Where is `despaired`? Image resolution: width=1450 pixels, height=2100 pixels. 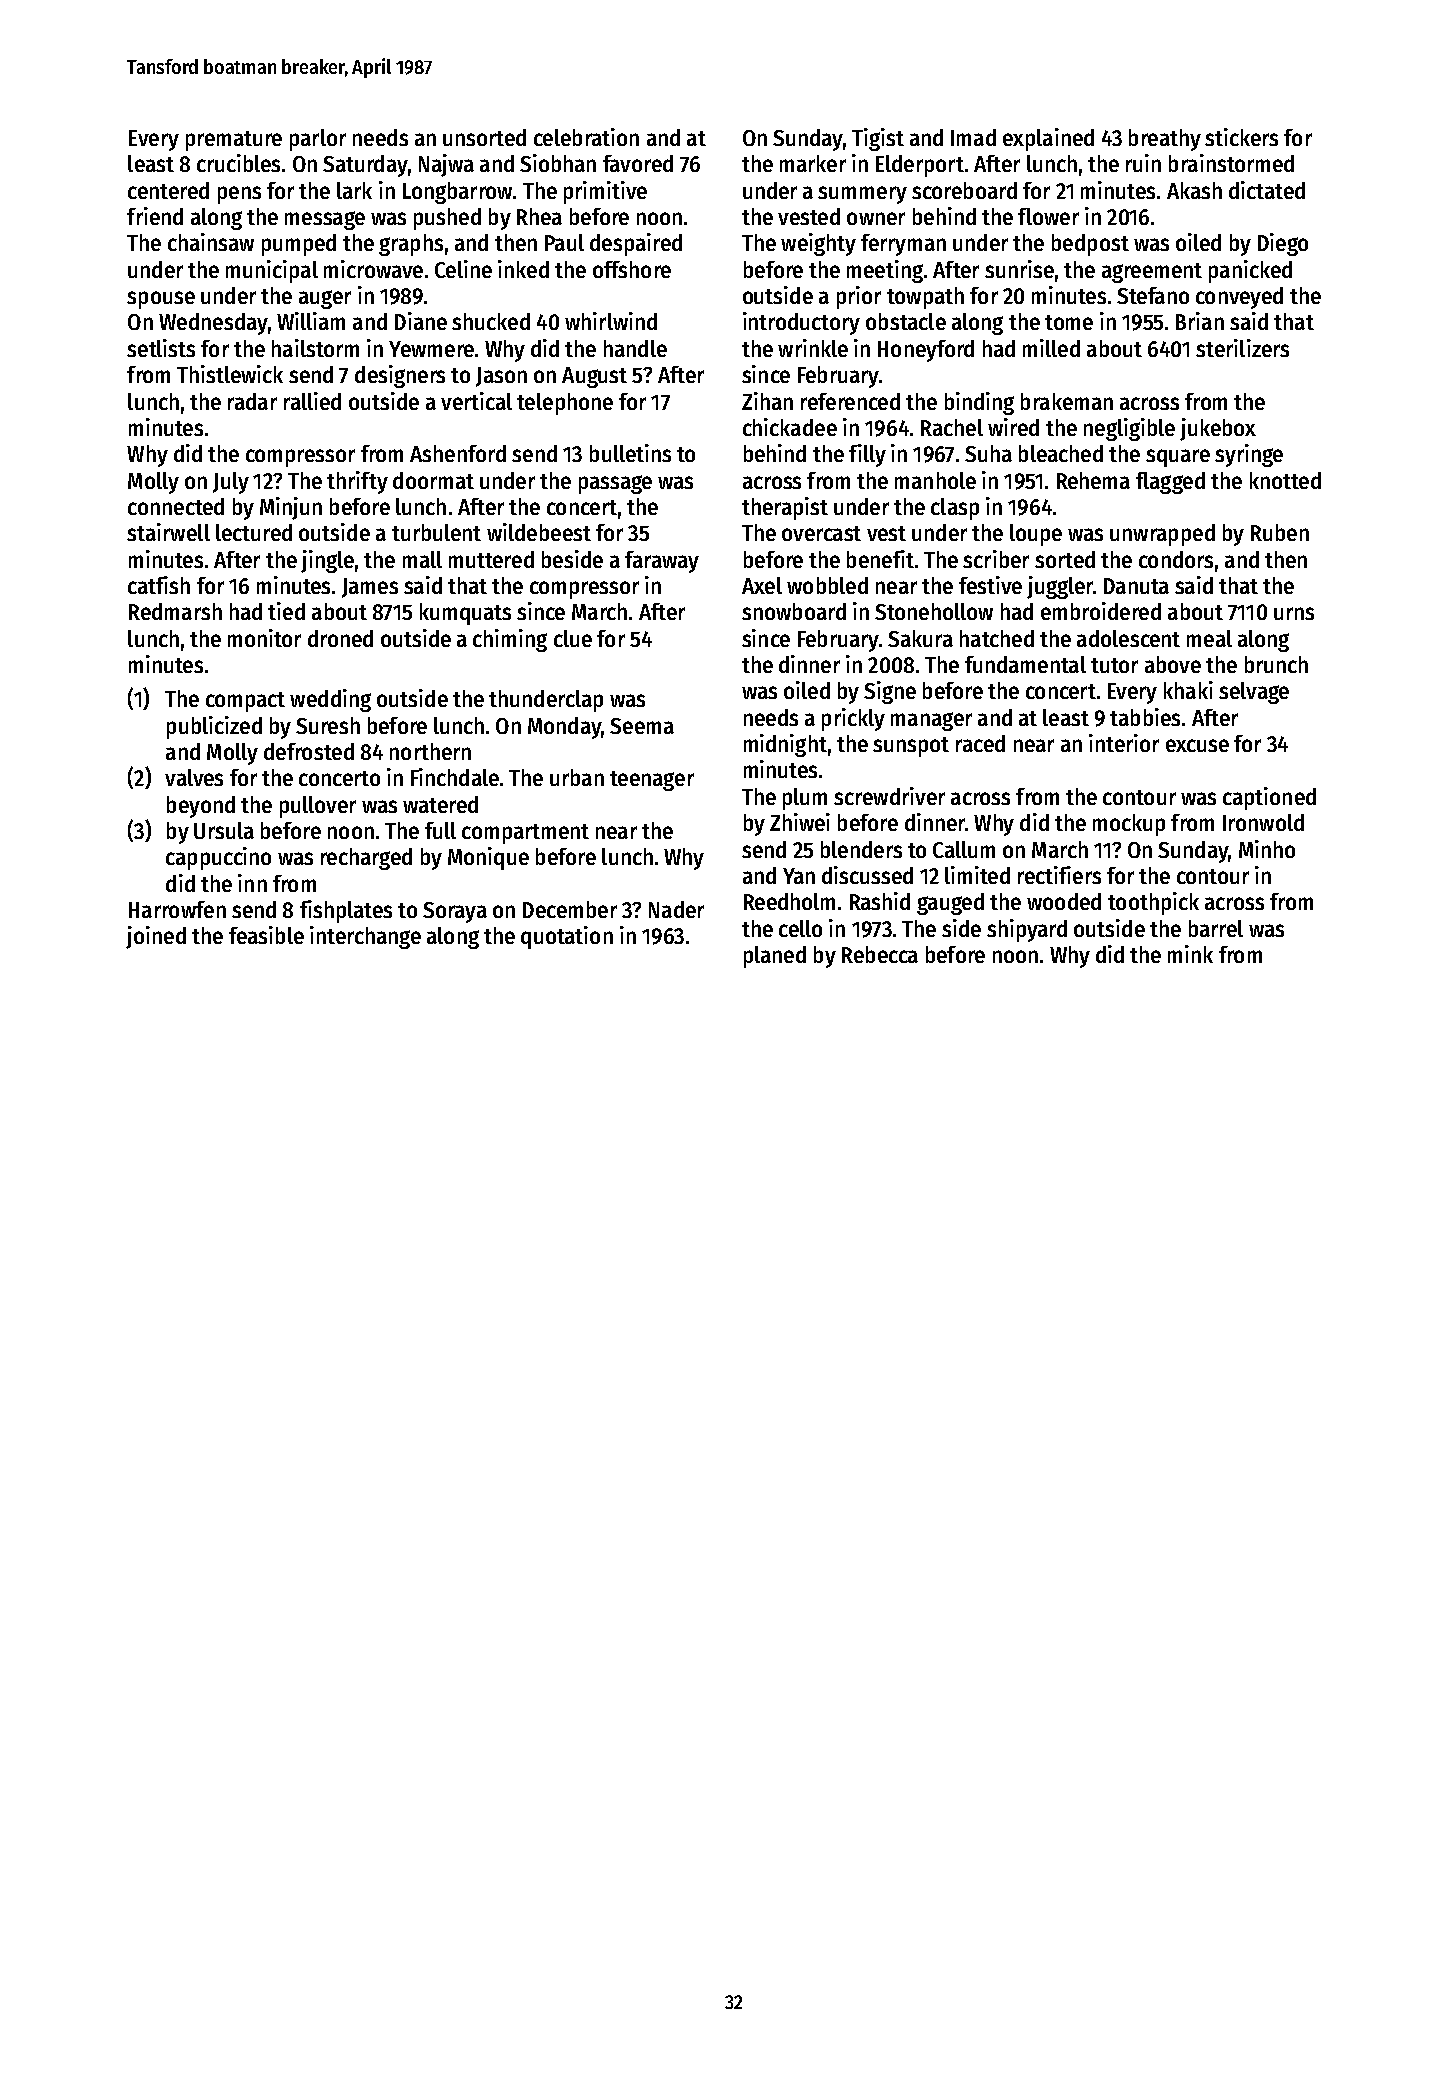 despaired is located at coordinates (636, 244).
